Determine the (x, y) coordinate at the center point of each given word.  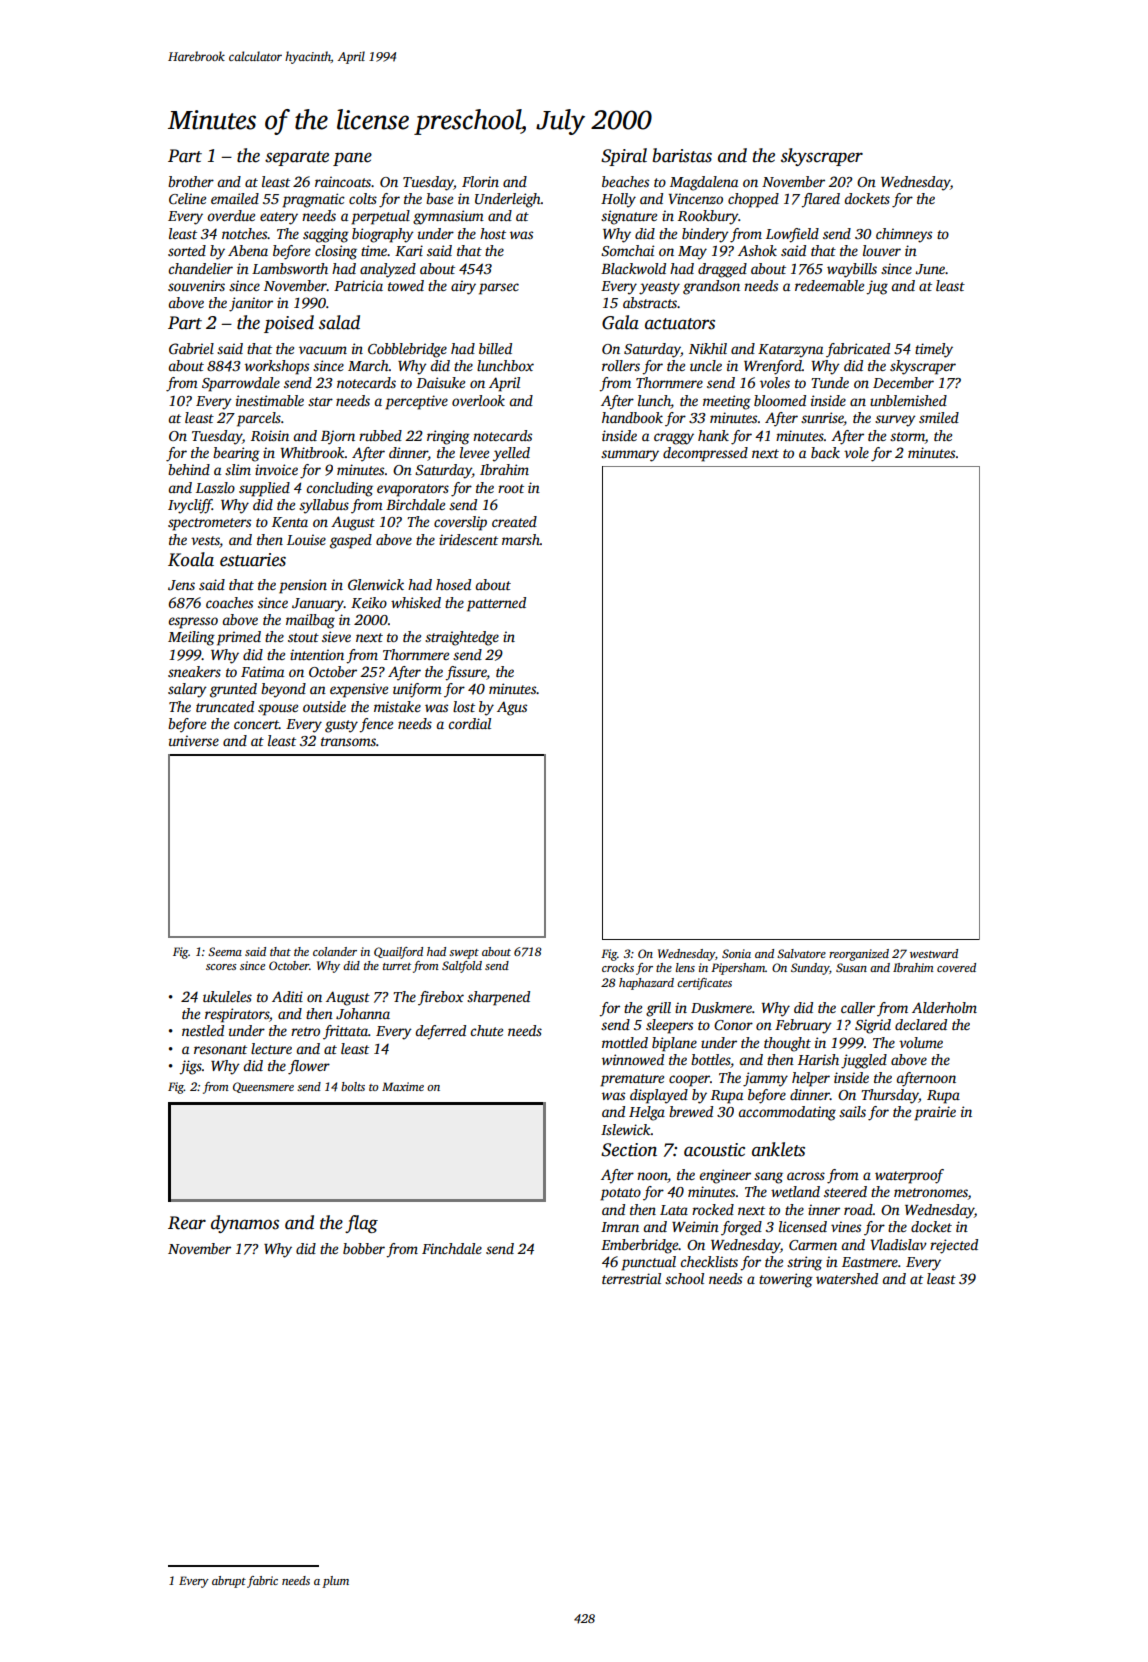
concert (256, 724)
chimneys (904, 235)
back (825, 452)
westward (934, 953)
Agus (512, 708)
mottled (625, 1042)
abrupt (229, 1582)
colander (335, 951)
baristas (682, 155)
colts (363, 198)
